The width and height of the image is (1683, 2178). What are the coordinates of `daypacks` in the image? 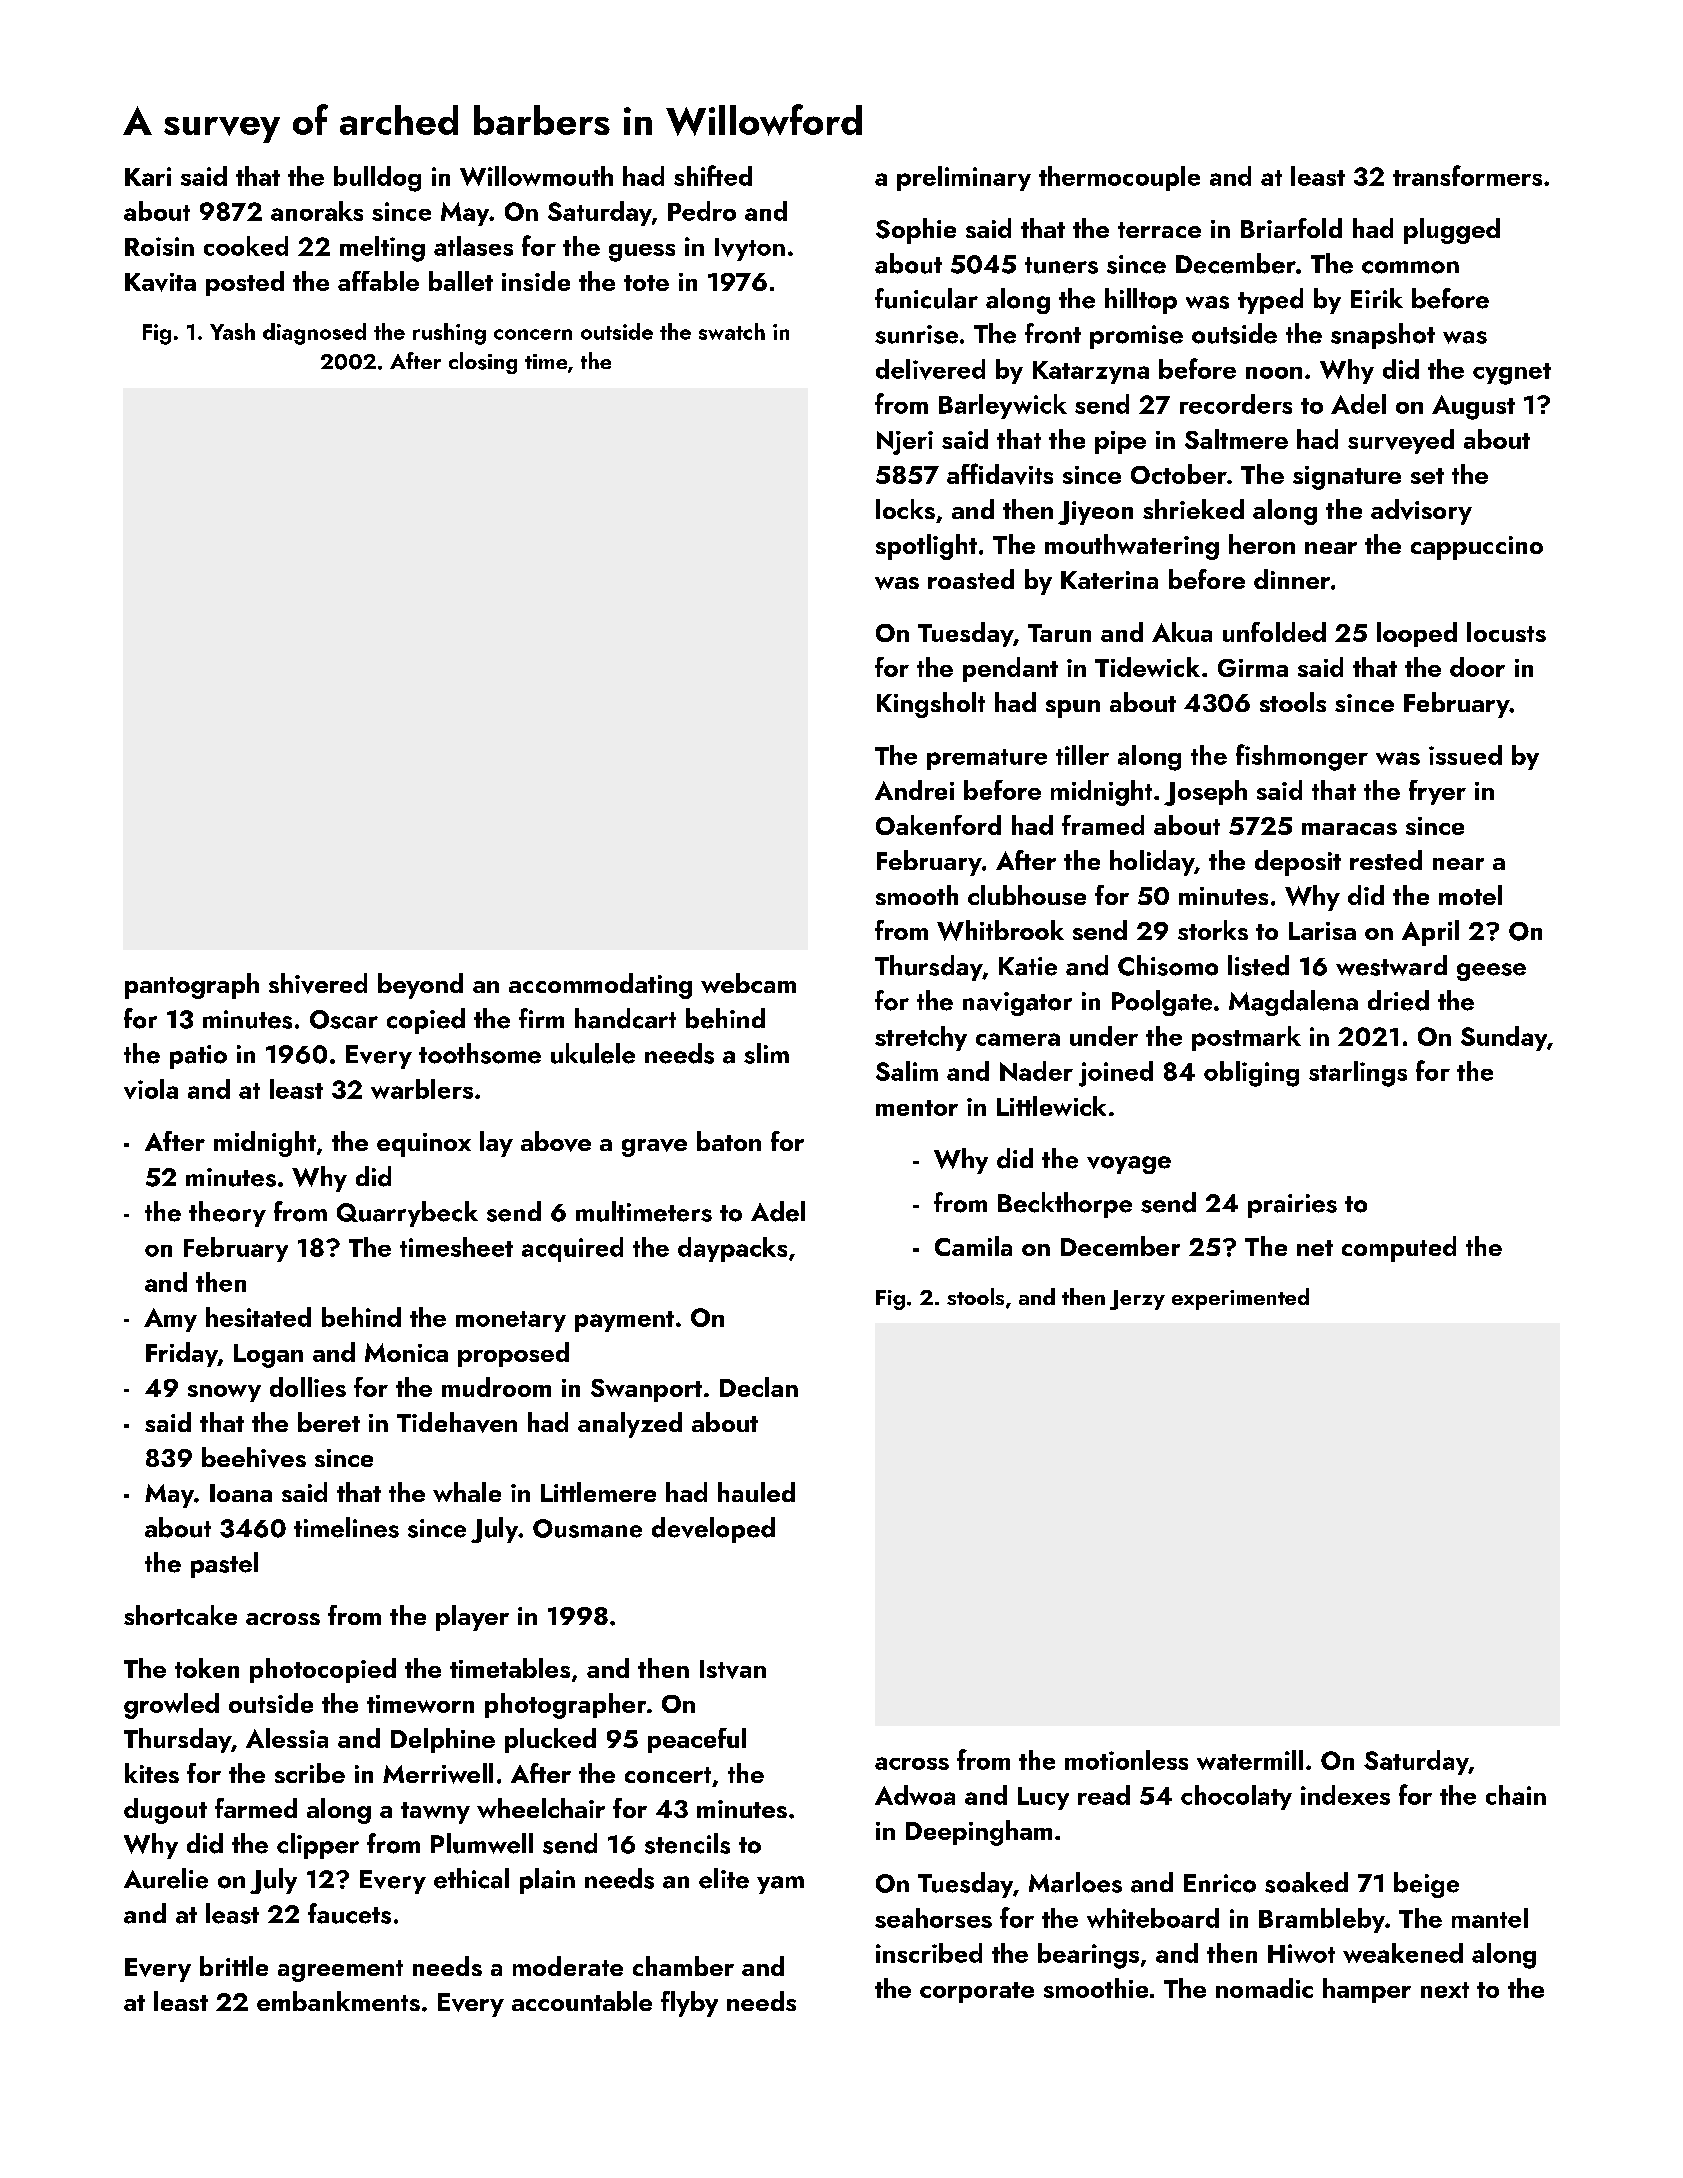 It's located at (732, 1249).
